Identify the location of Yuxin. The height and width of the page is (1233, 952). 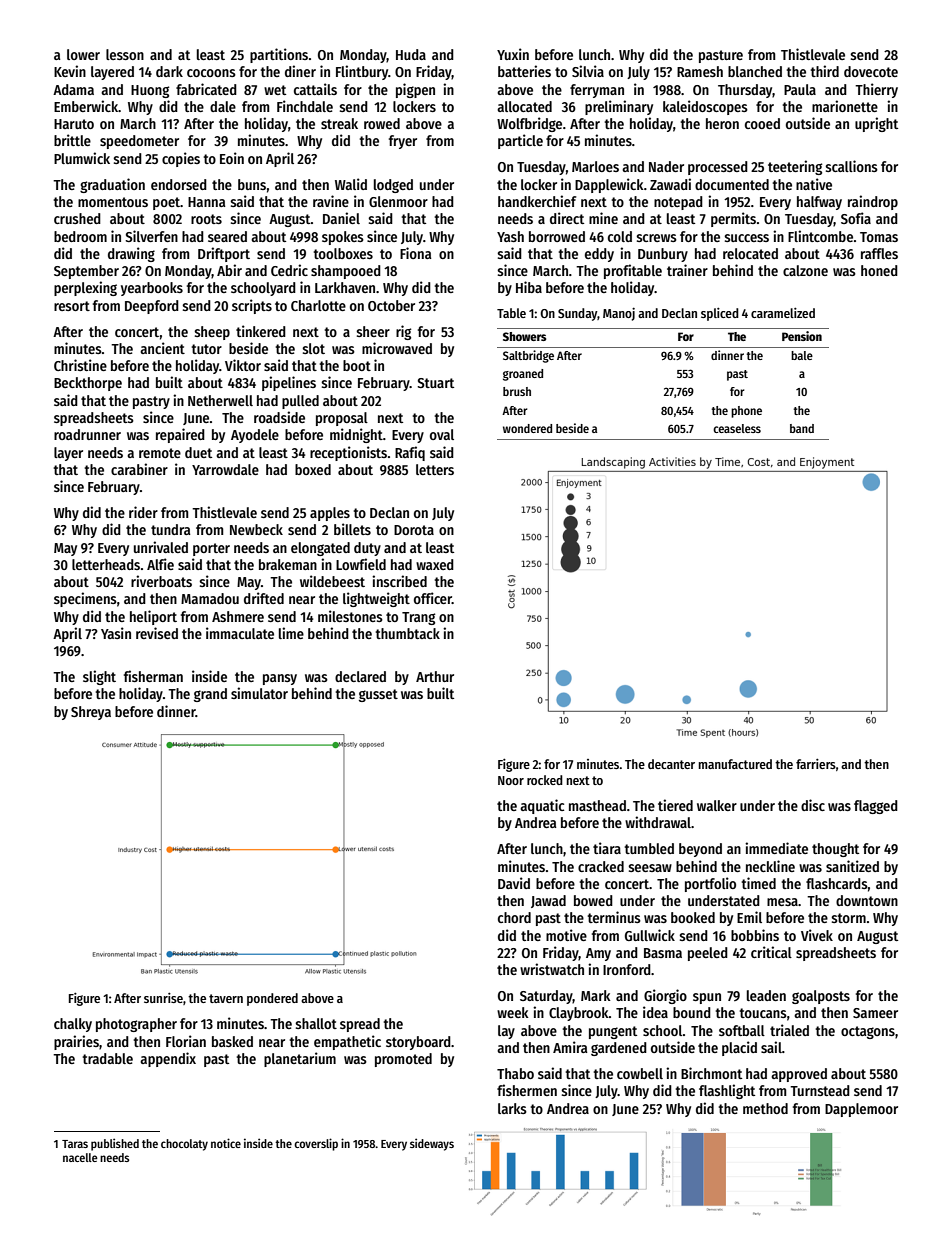
(513, 54).
